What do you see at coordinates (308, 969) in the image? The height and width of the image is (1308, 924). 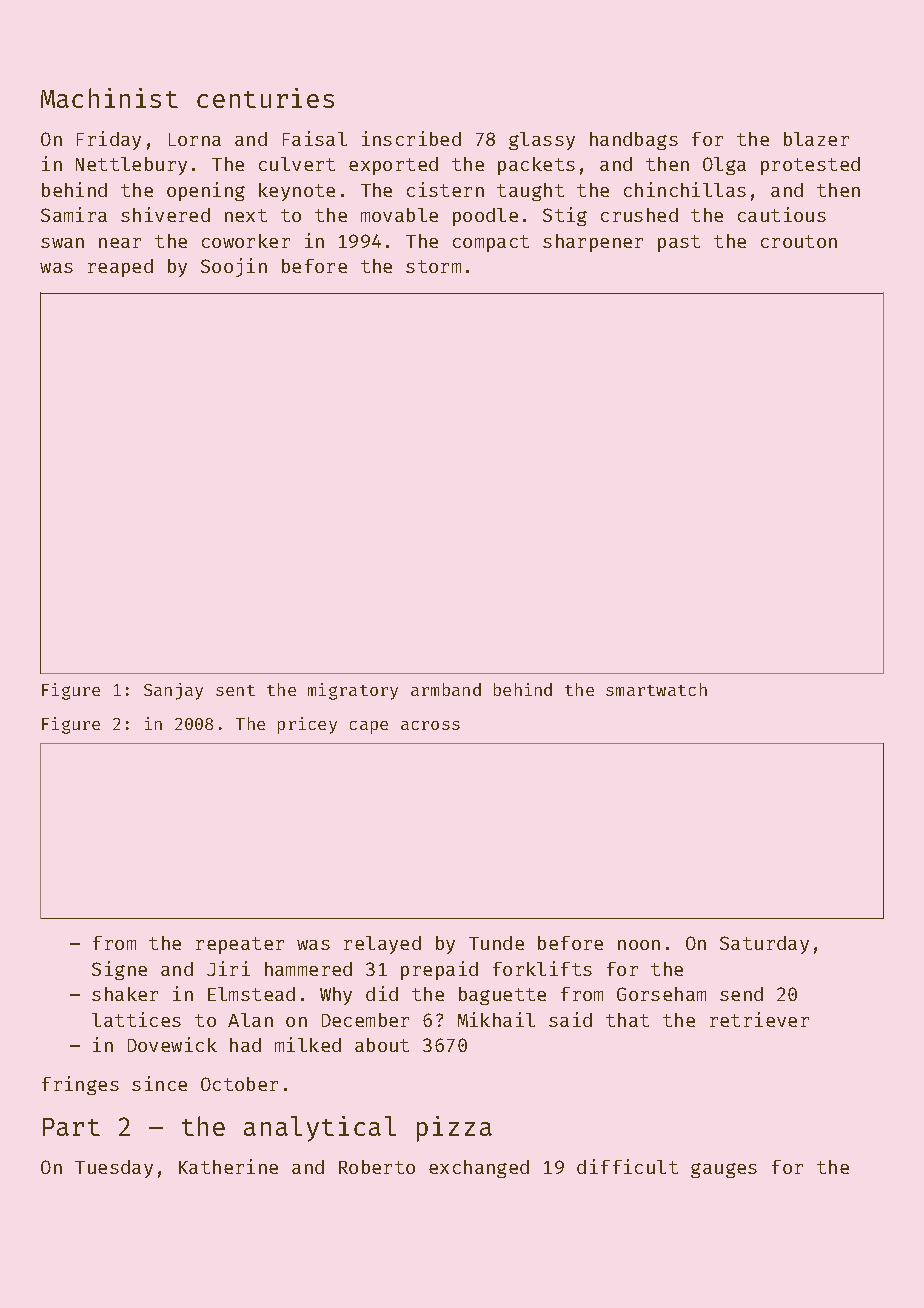 I see `hammered` at bounding box center [308, 969].
